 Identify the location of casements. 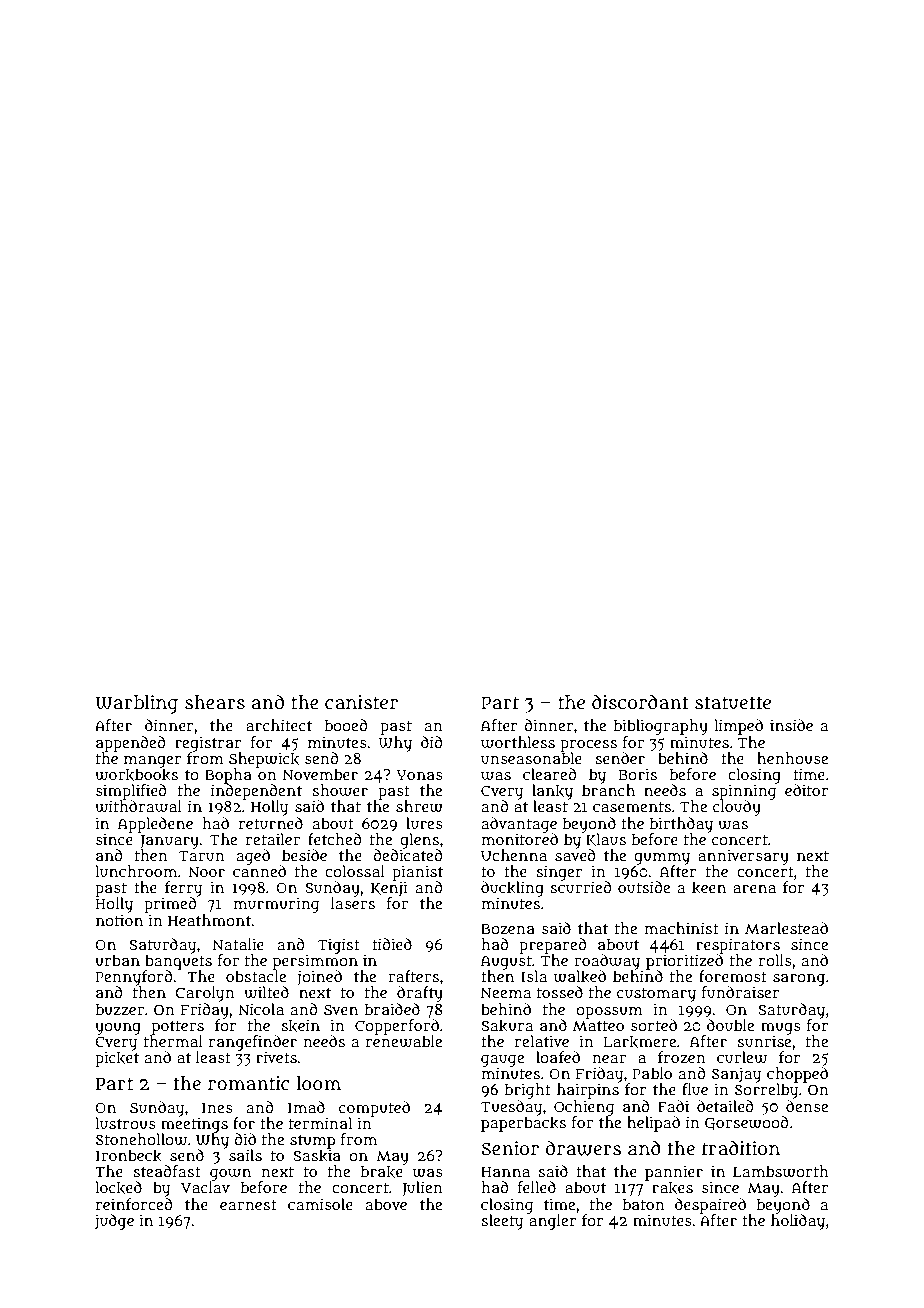
(632, 807).
